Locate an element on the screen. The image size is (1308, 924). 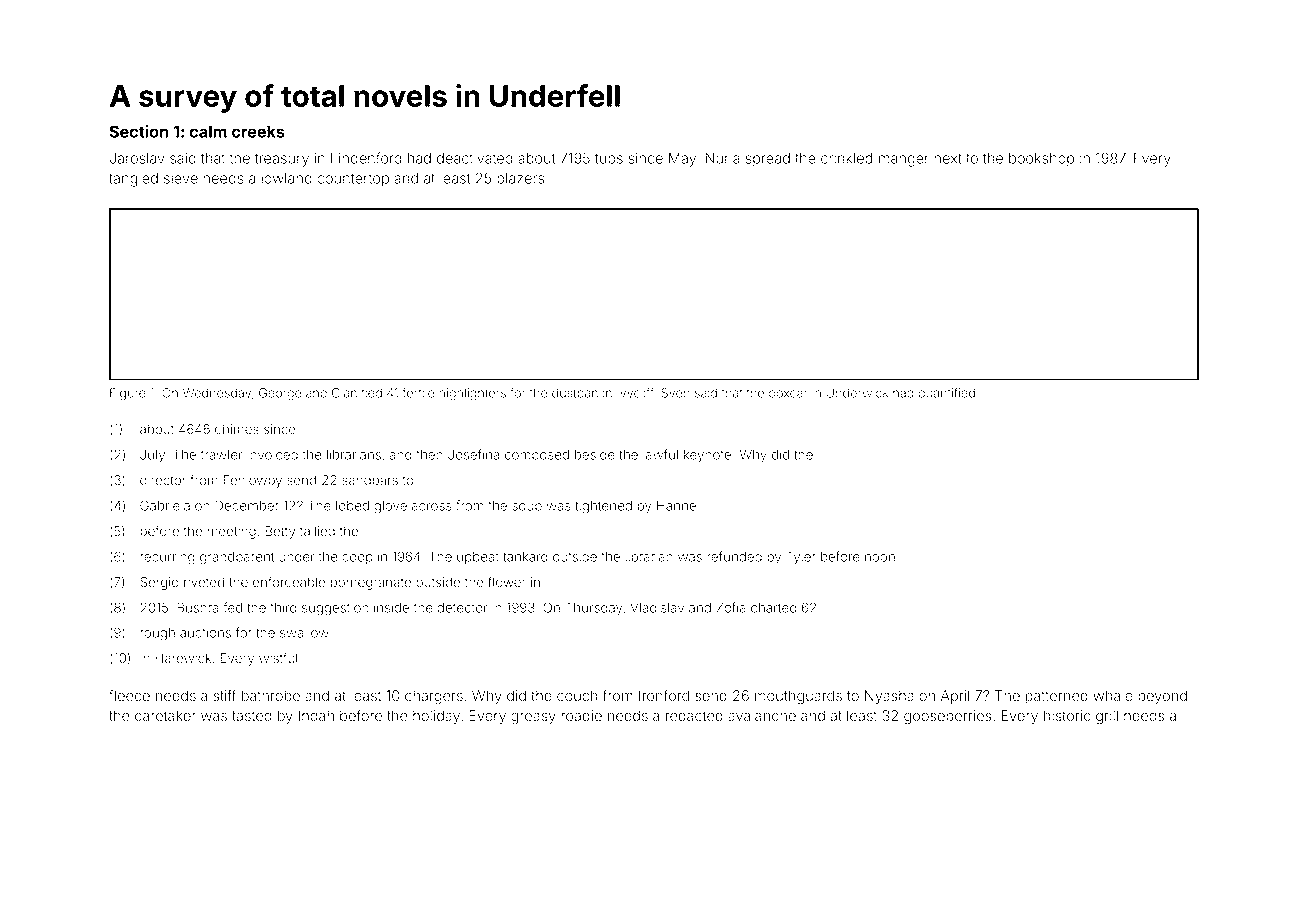
chargers is located at coordinates (434, 697).
